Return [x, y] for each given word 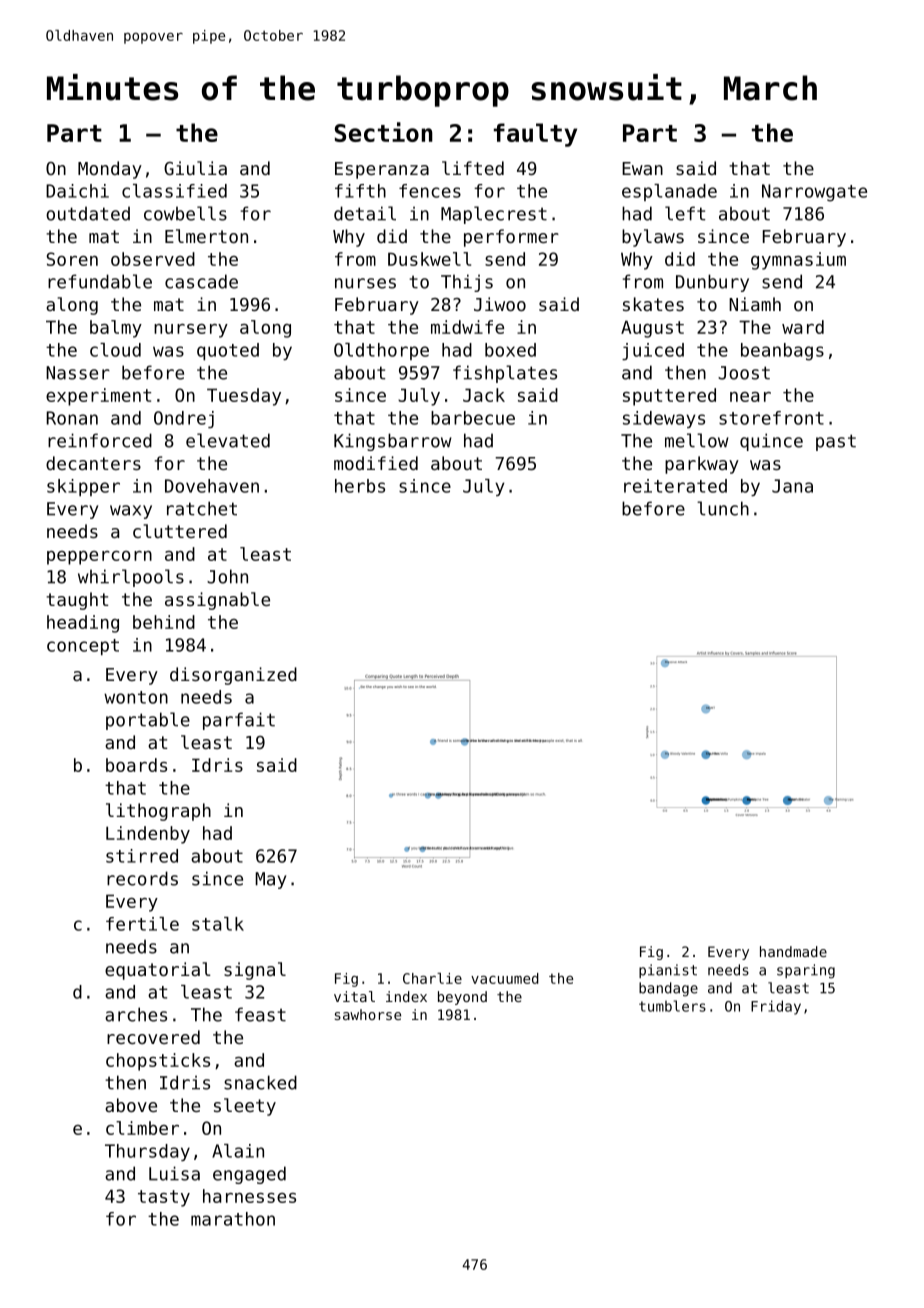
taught [77, 601]
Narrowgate [814, 193]
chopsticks [158, 1062]
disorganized [233, 676]
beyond [462, 998]
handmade [793, 951]
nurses [365, 283]
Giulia [195, 168]
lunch [723, 508]
